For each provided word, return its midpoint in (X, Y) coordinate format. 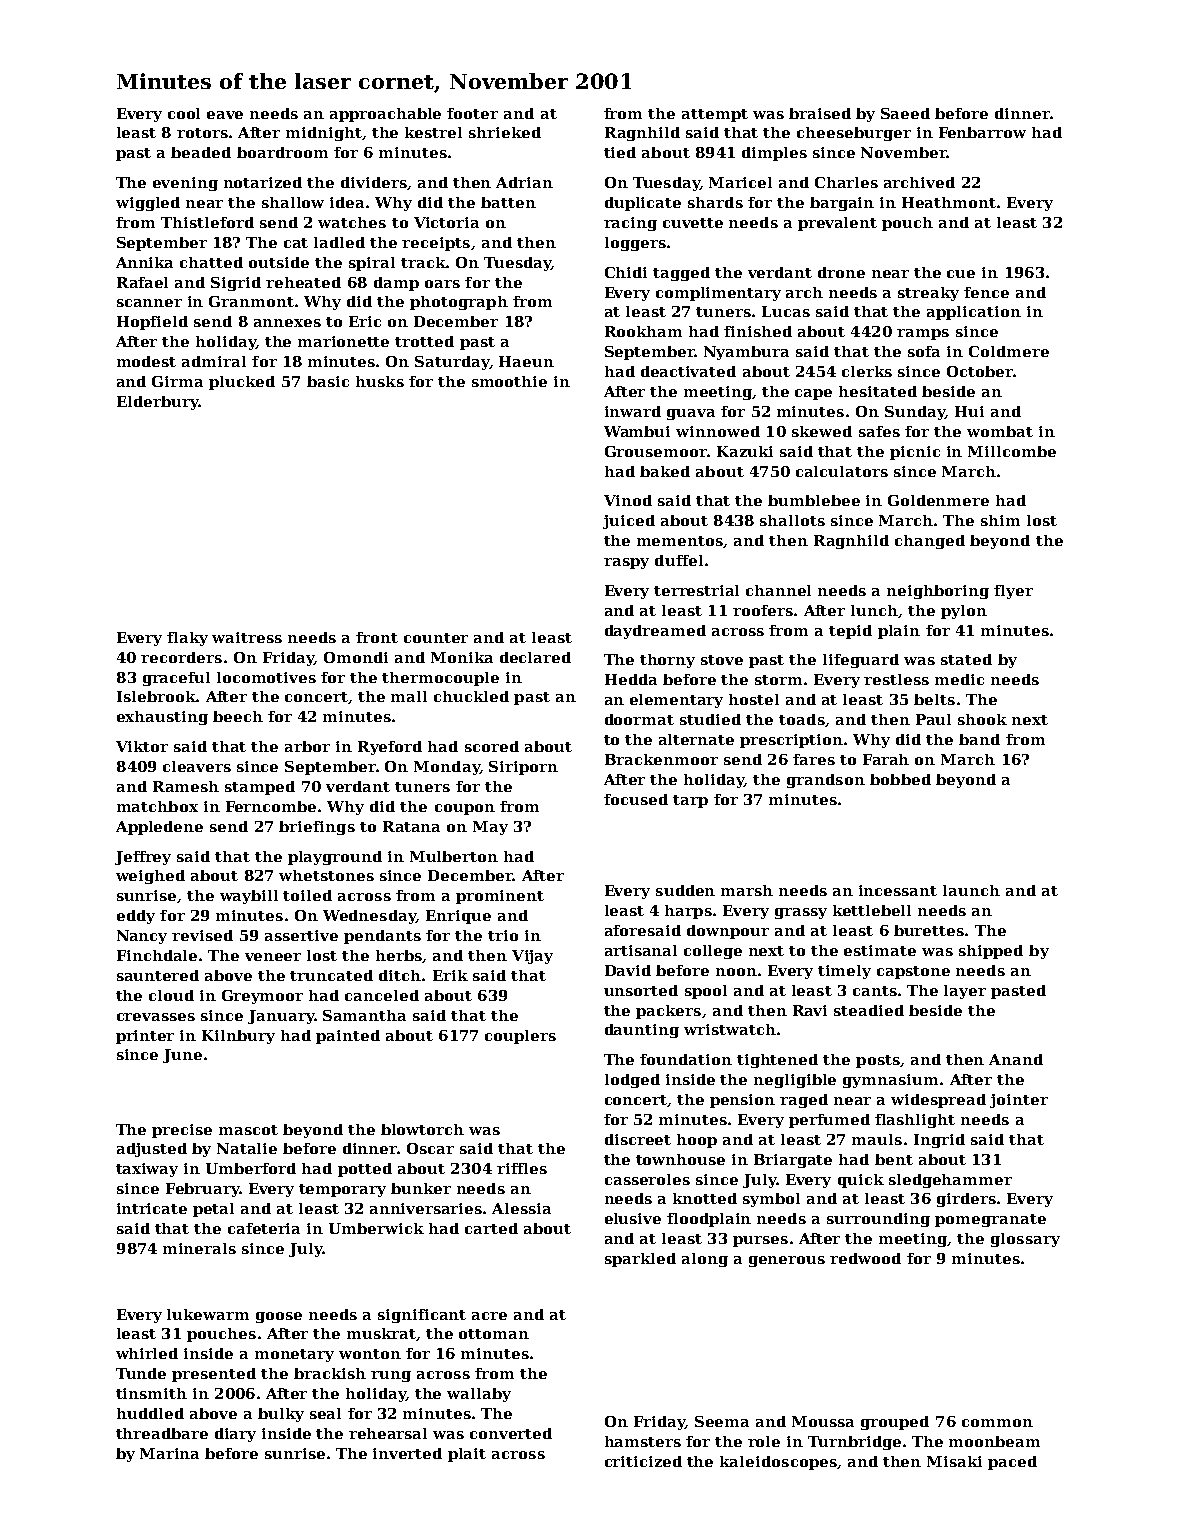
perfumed (829, 1121)
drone (841, 272)
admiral (214, 361)
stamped (260, 788)
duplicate (643, 204)
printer (145, 1037)
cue (961, 274)
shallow (293, 202)
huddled (150, 1413)
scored (492, 746)
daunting (642, 1031)
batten (508, 202)
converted (511, 1433)
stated (966, 659)
